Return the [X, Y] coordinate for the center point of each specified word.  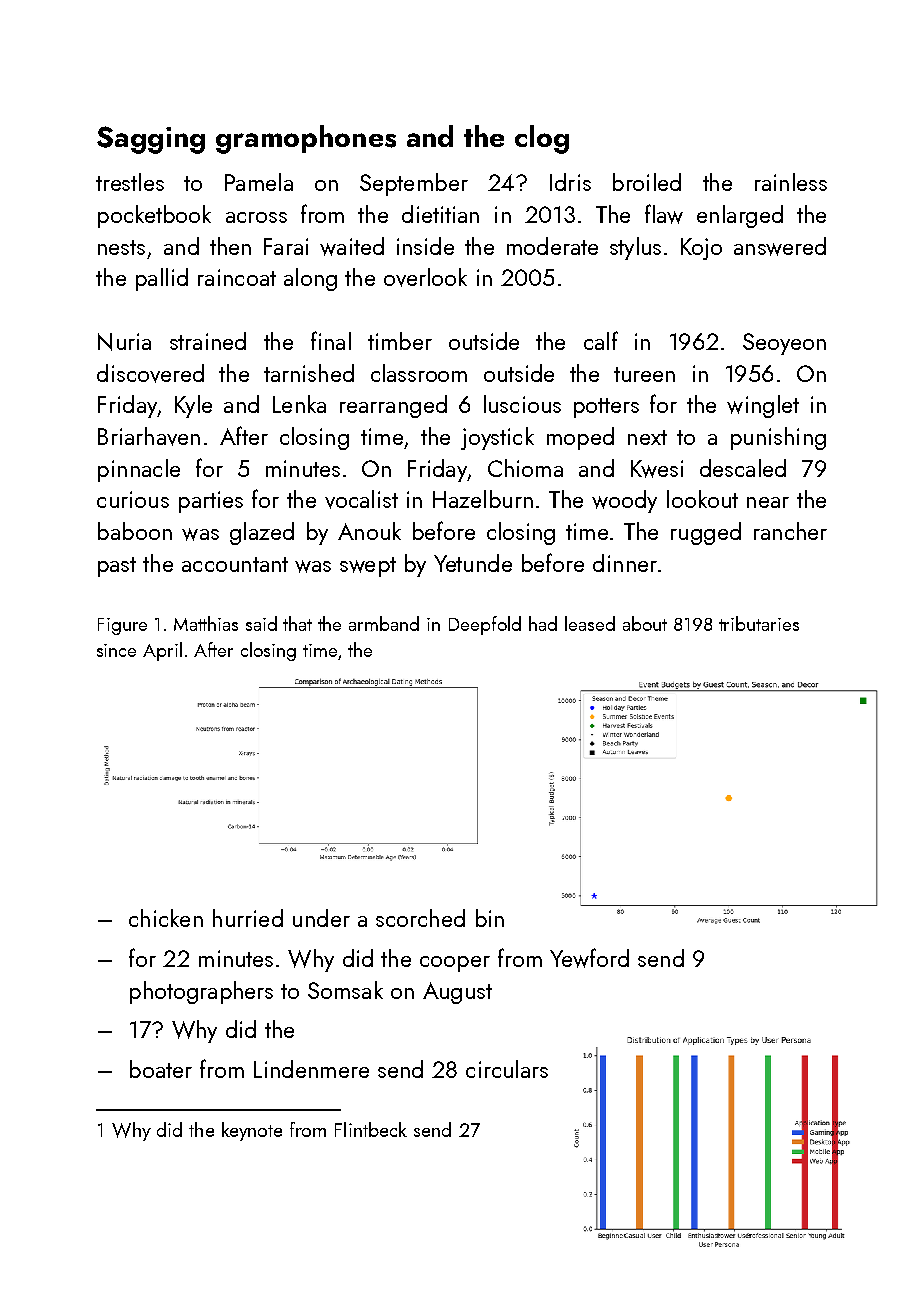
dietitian [440, 214]
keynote [252, 1131]
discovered [150, 373]
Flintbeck [371, 1129]
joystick [497, 438]
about [645, 623]
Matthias [206, 623]
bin [490, 918]
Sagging [151, 140]
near [768, 502]
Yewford [589, 958]
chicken [166, 918]
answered [780, 246]
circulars [507, 1069]
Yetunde [473, 563]
